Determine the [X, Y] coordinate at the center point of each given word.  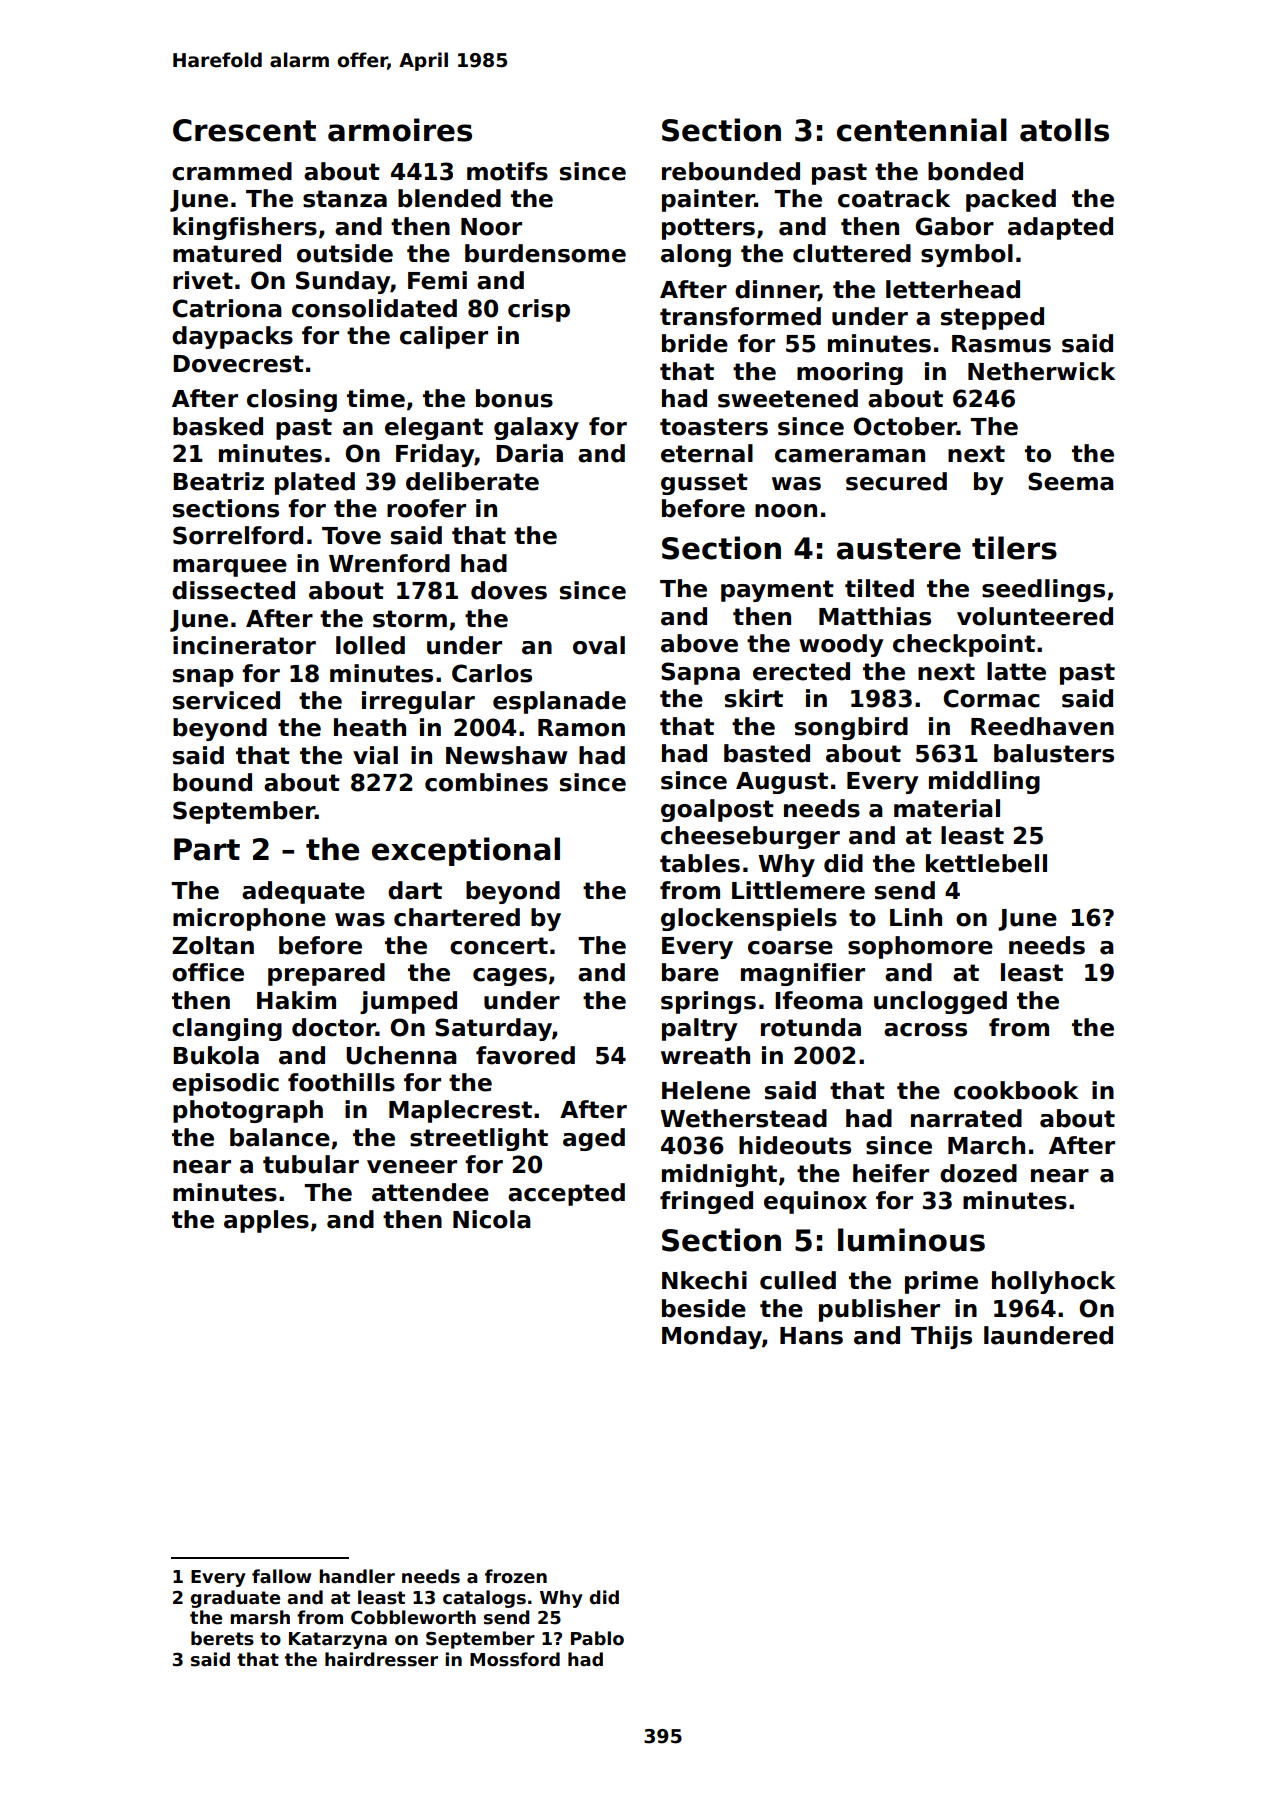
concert [499, 946]
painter [708, 200]
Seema [1071, 481]
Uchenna [401, 1055]
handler [357, 1576]
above [699, 643]
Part [207, 849]
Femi [437, 280]
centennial [922, 130]
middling [984, 782]
